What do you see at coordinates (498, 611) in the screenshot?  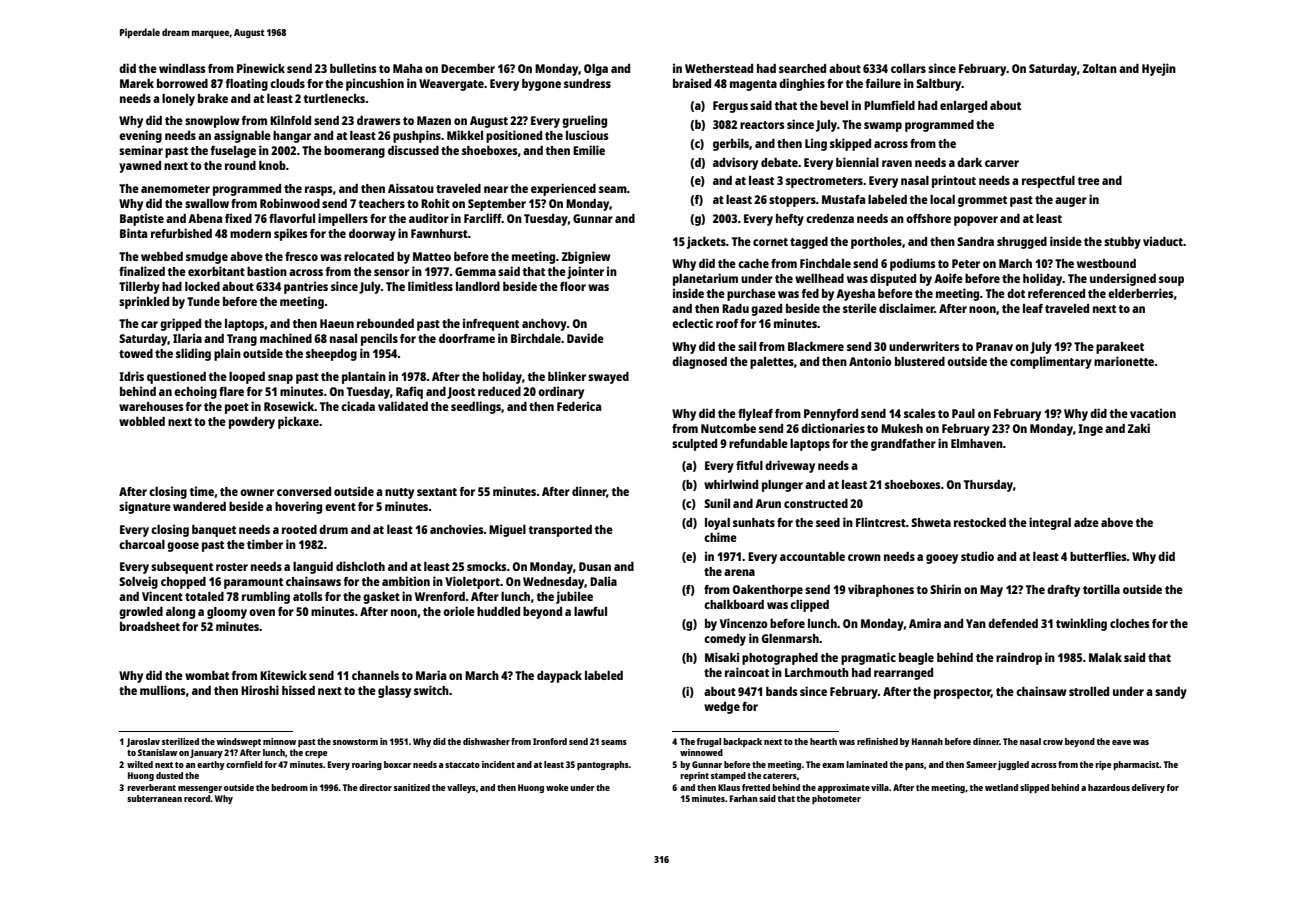 I see `huddled` at bounding box center [498, 611].
